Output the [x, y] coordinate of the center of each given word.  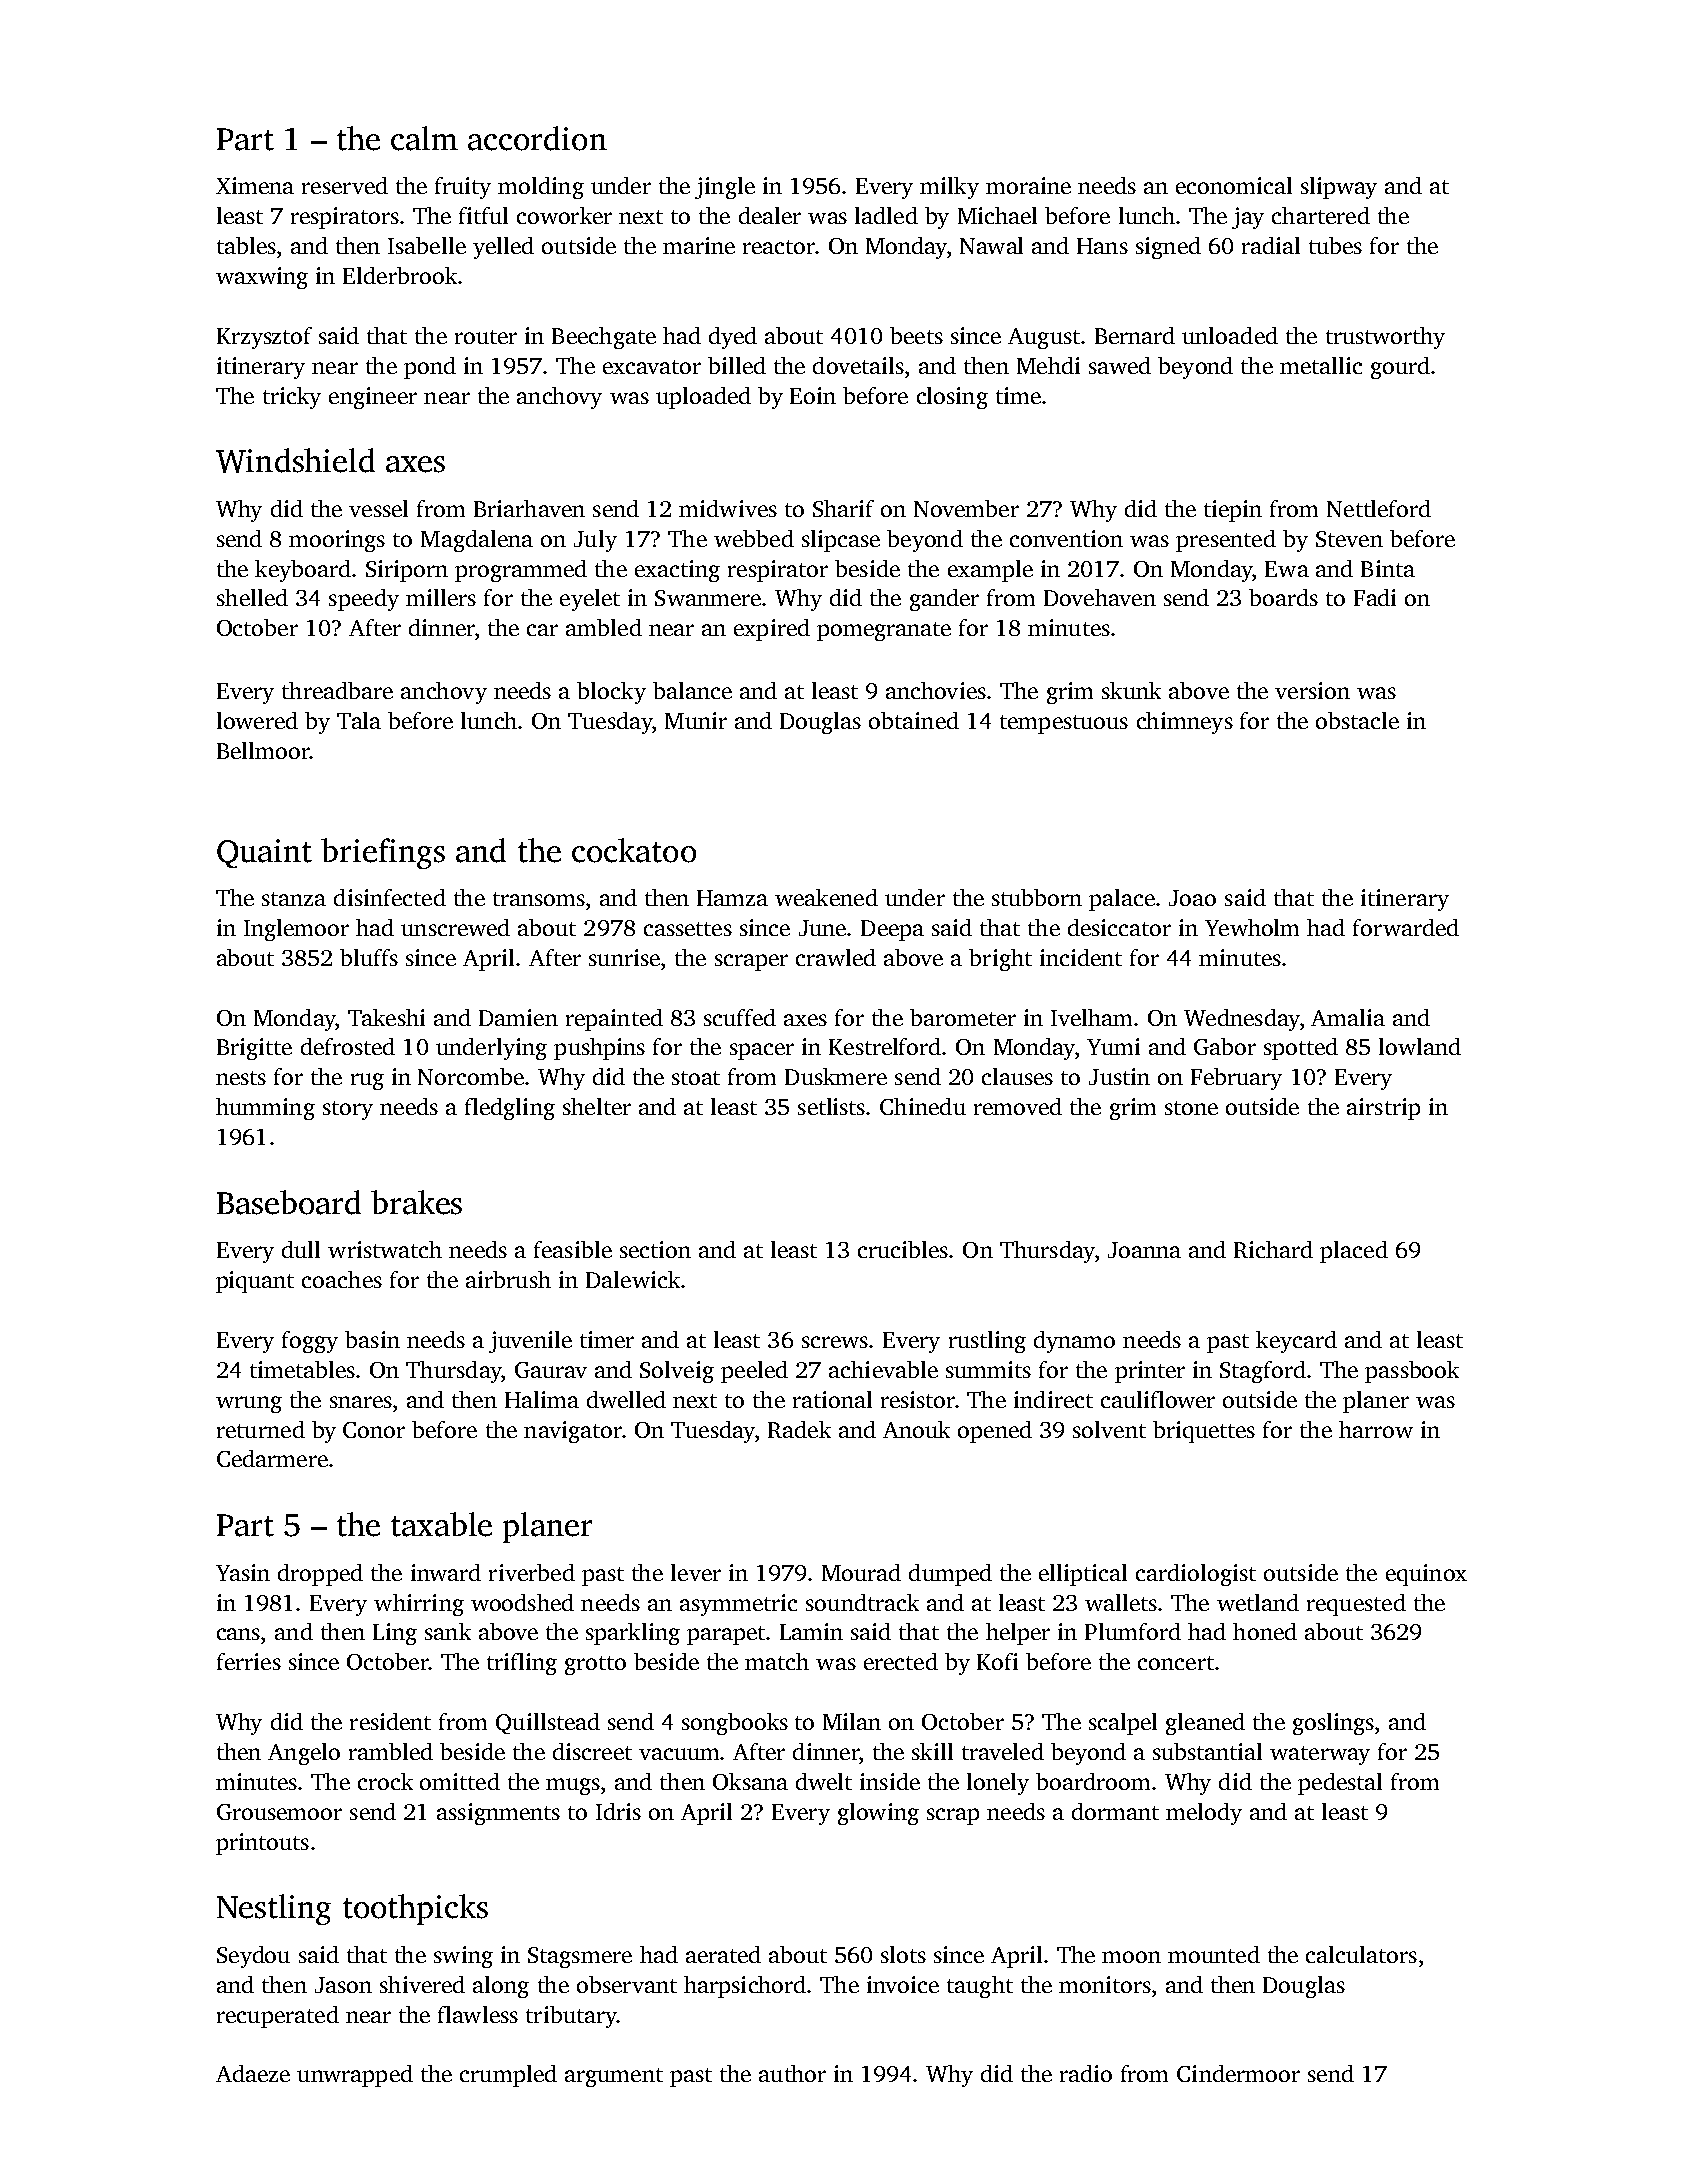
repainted [614, 1020]
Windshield [295, 460]
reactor [779, 247]
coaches [342, 1279]
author [792, 2073]
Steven [1349, 539]
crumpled [508, 2076]
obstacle [1357, 720]
